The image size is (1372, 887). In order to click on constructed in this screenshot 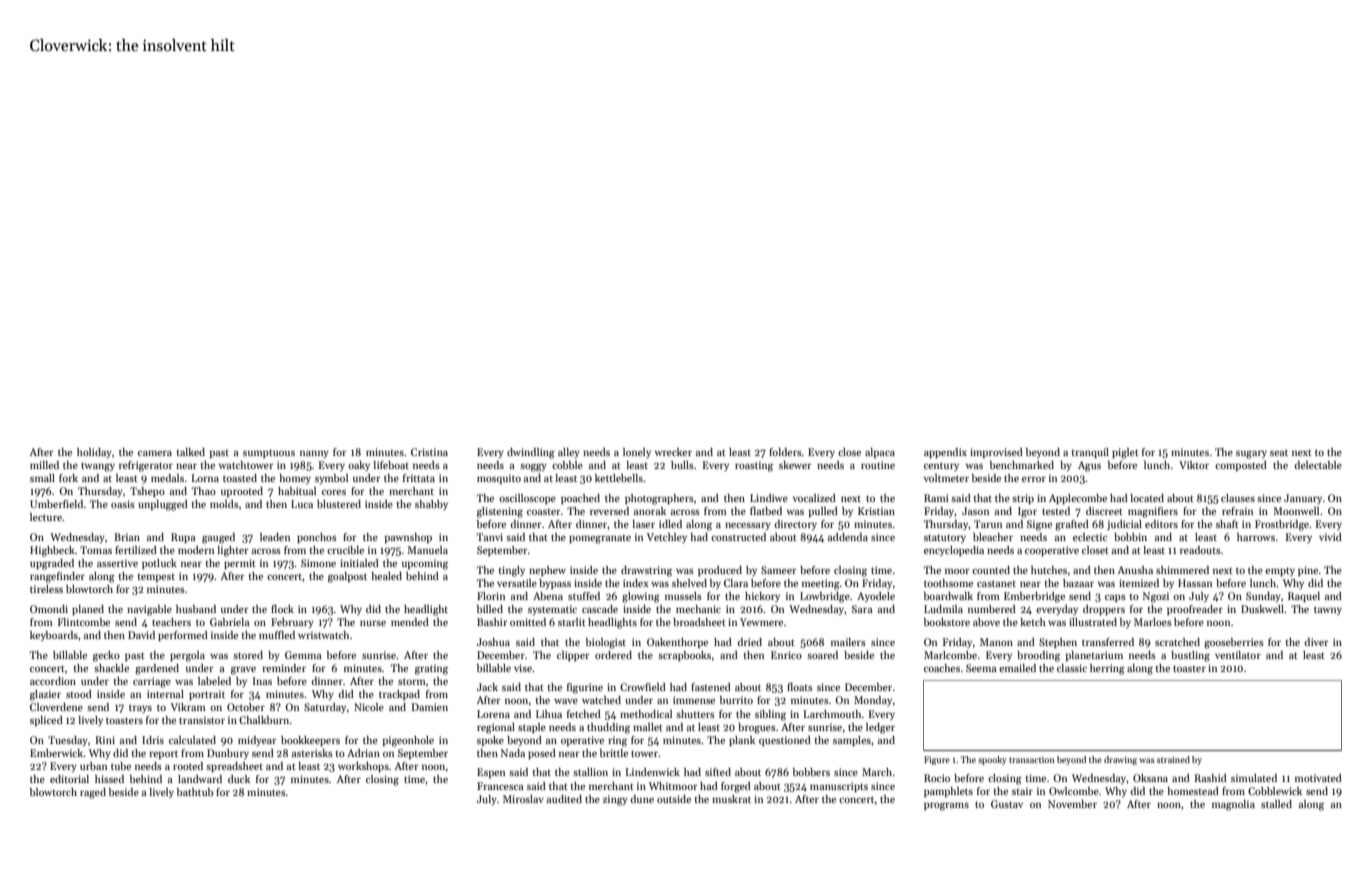, I will do `click(738, 537)`.
